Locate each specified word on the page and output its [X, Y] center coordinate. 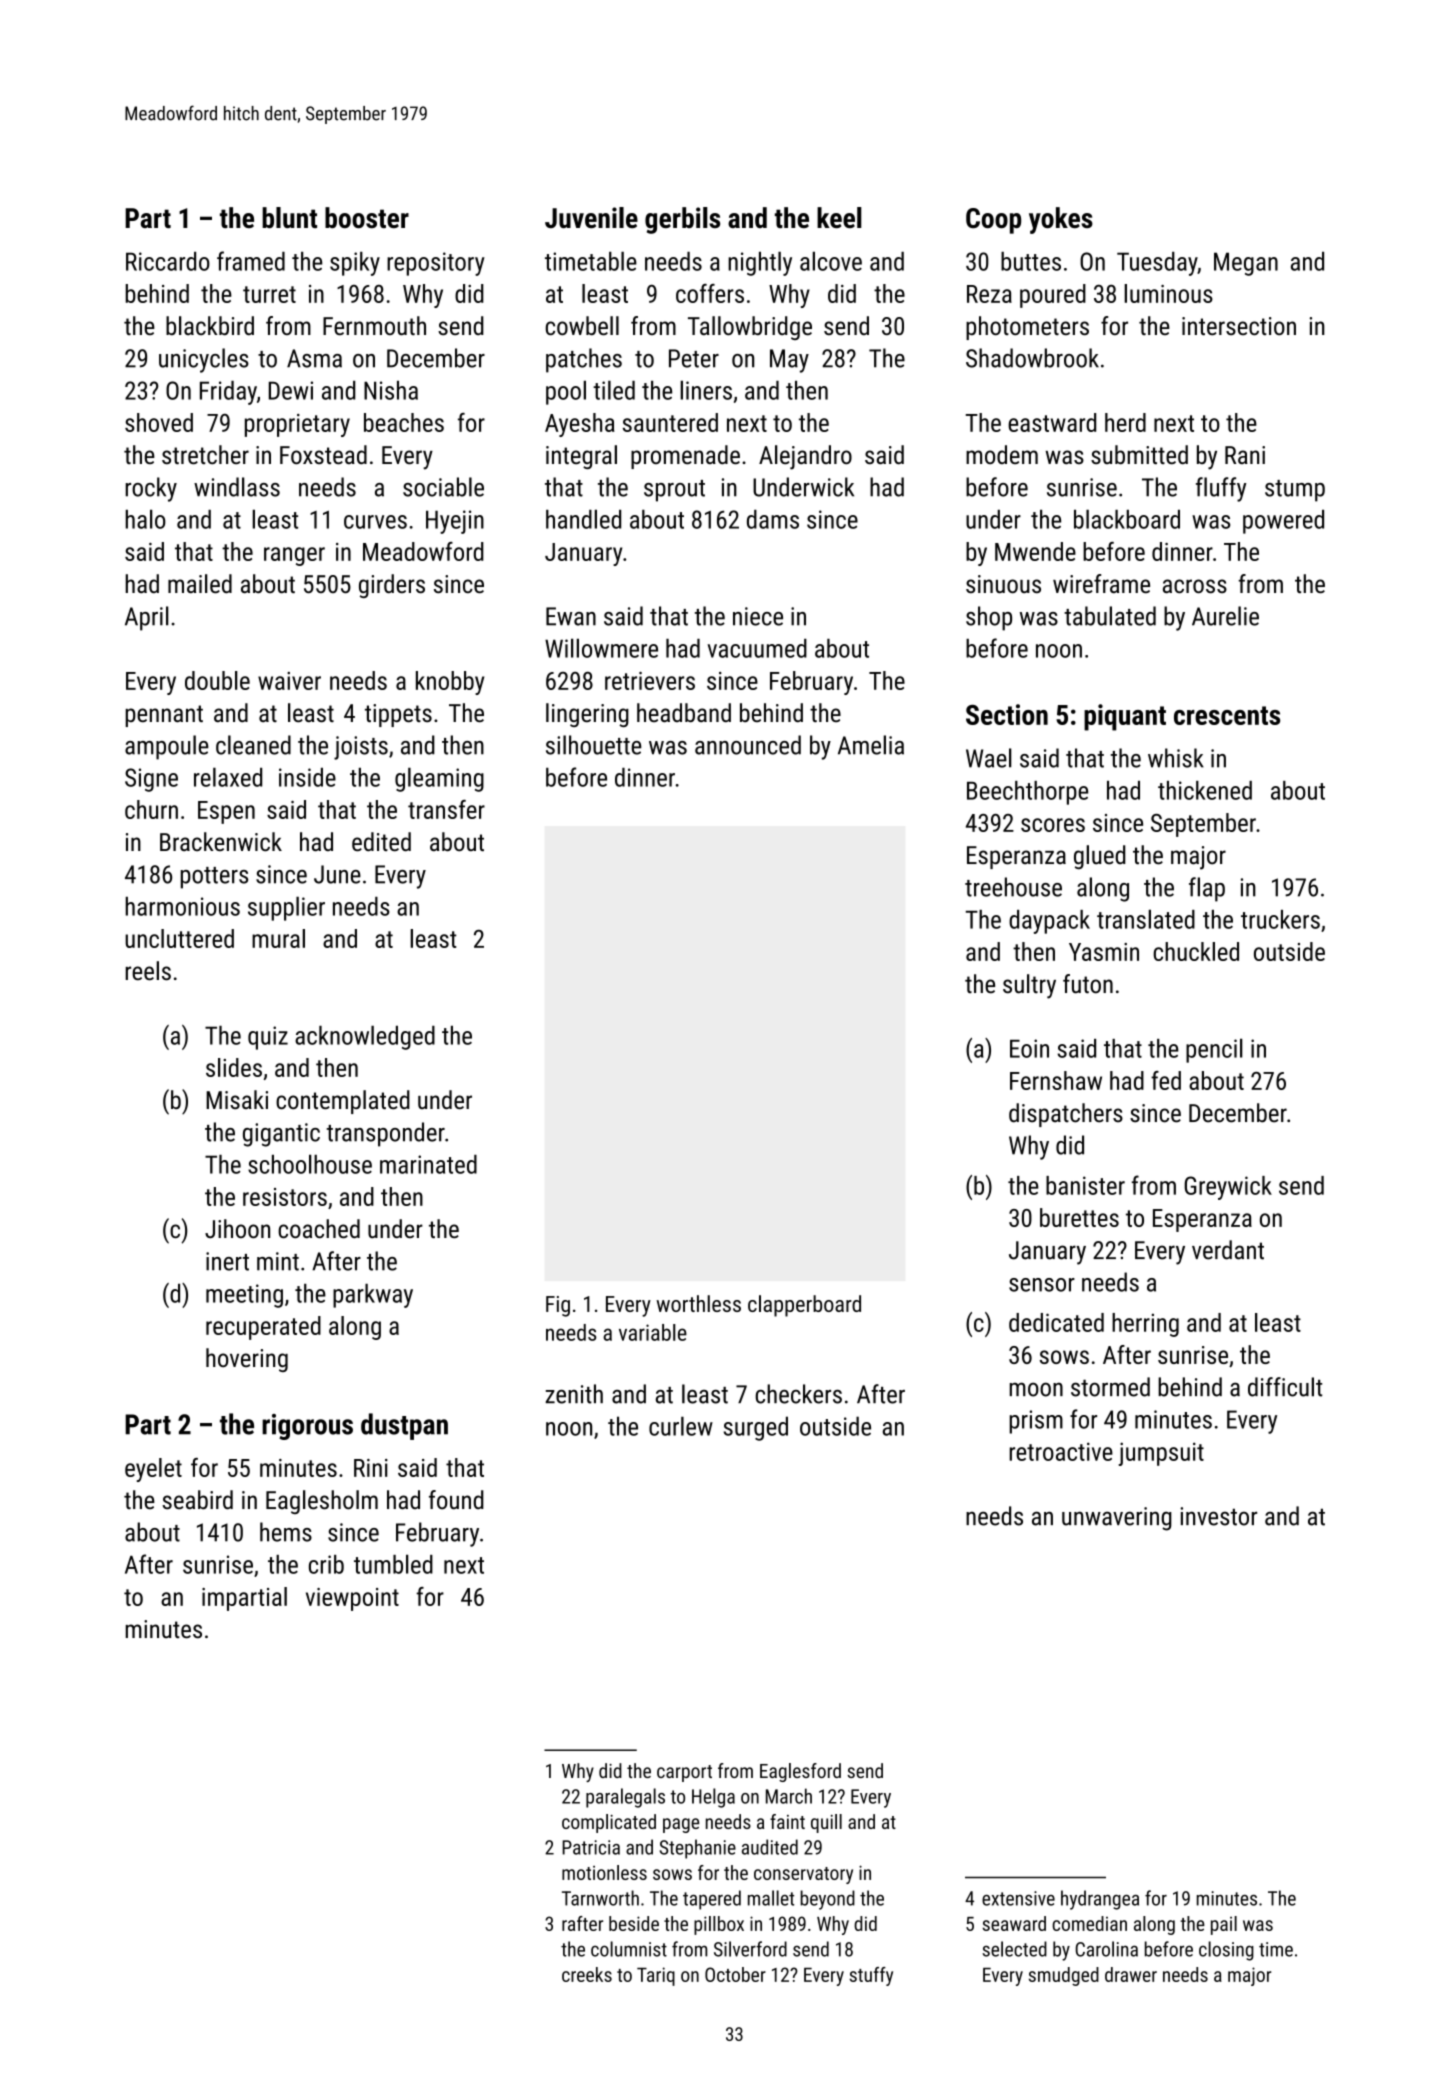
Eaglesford [800, 1772]
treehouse [1013, 887]
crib [326, 1564]
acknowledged [365, 1037]
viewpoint [352, 1599]
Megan [1246, 264]
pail [1224, 1925]
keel [839, 217]
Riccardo [168, 261]
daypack [1049, 922]
